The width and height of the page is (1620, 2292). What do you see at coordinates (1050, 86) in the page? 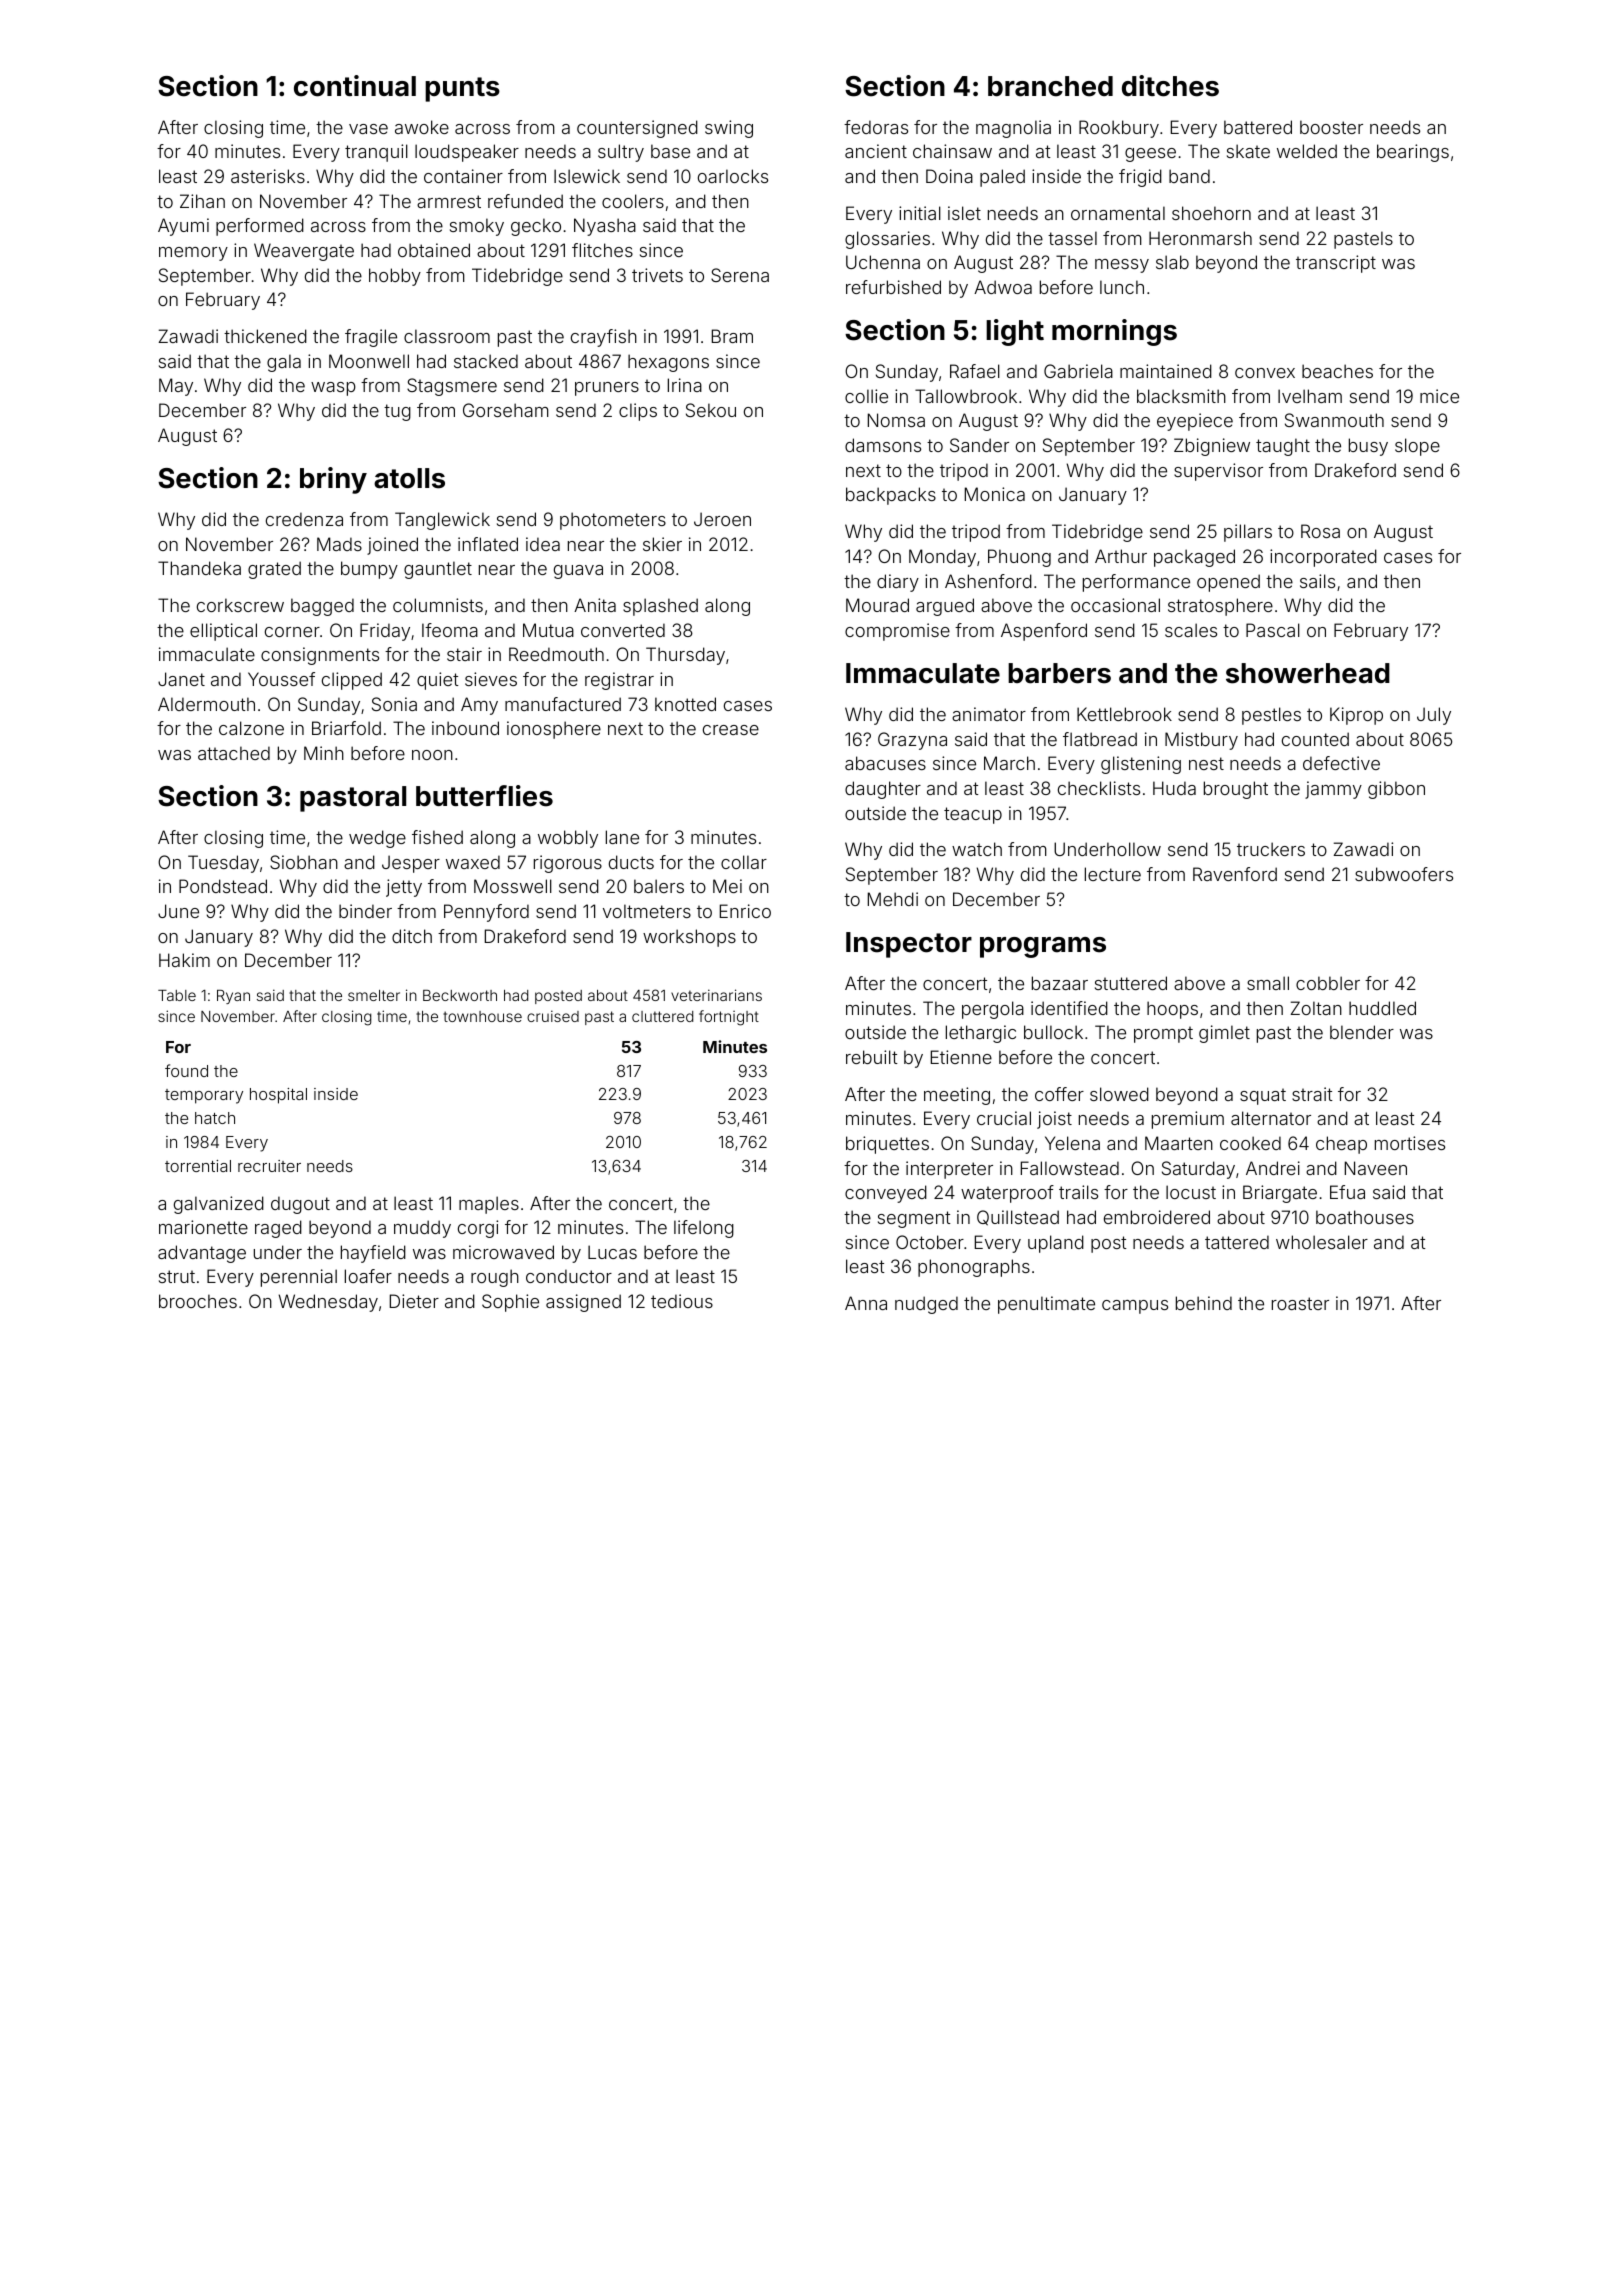
I see `branched` at bounding box center [1050, 86].
